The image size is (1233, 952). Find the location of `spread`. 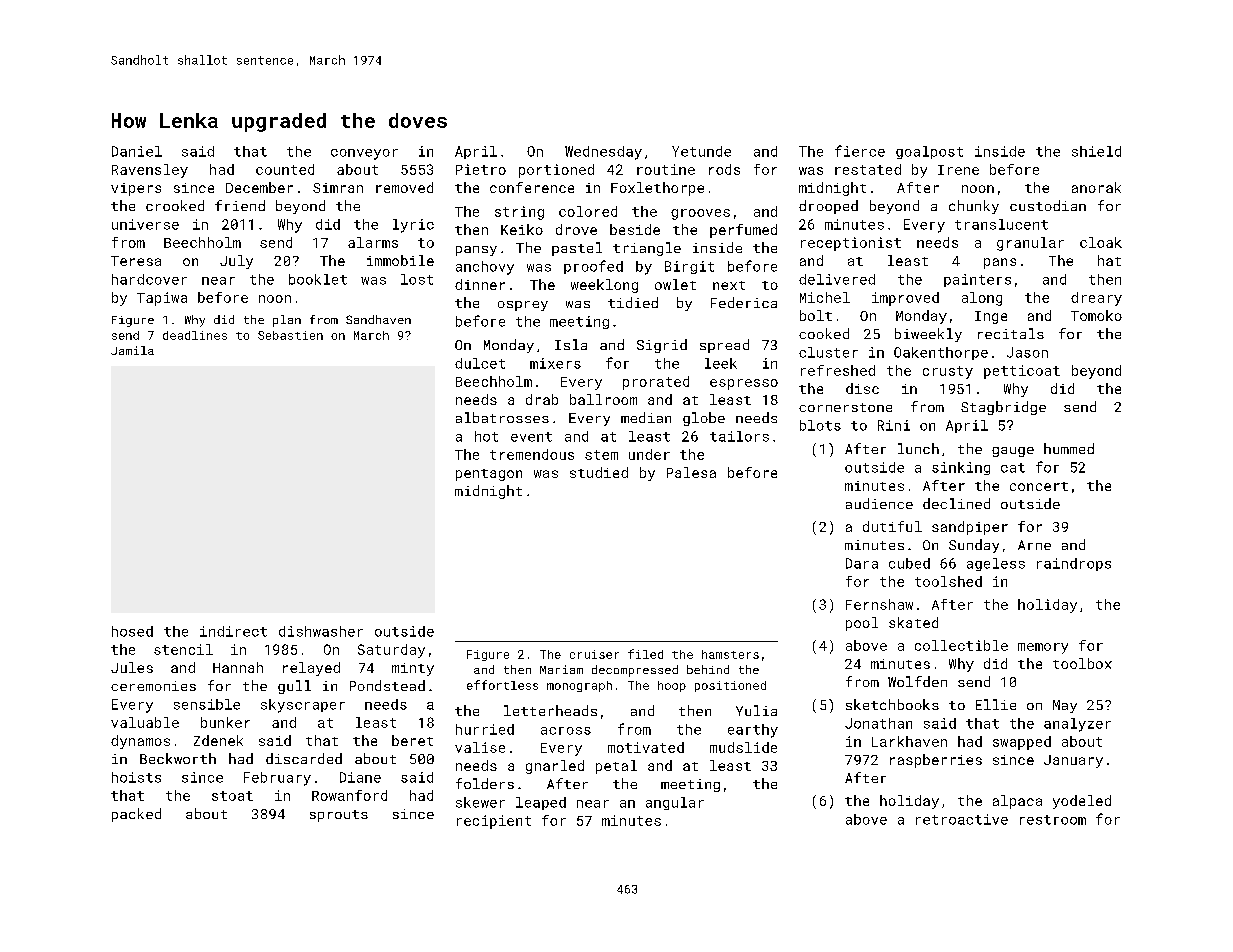

spread is located at coordinates (724, 346).
